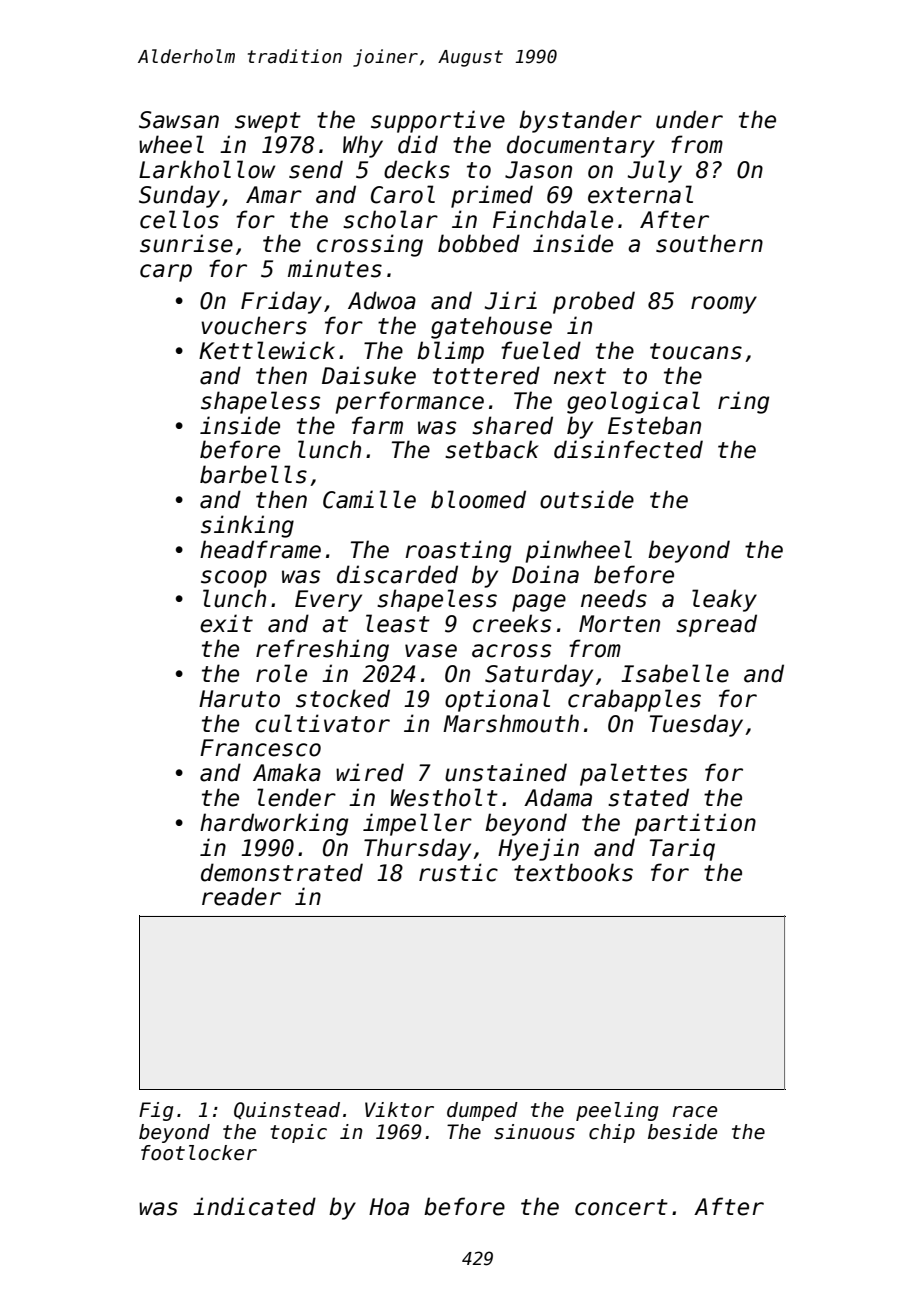 The width and height of the screenshot is (924, 1311). Describe the element at coordinates (545, 574) in the screenshot. I see `Doina` at that location.
